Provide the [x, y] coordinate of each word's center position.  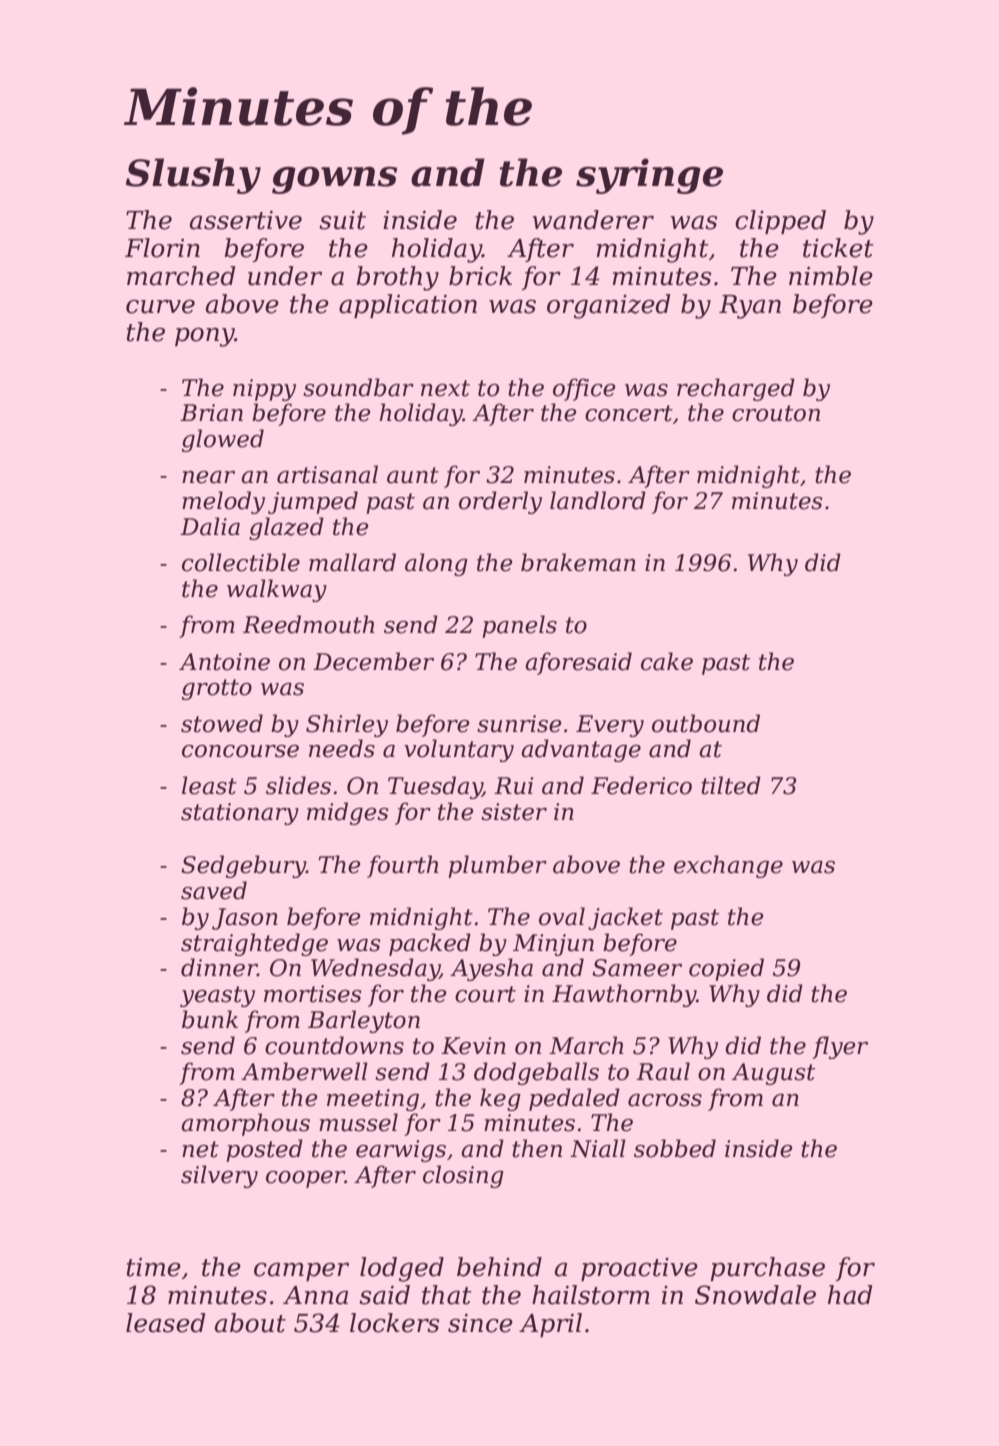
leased [165, 1323]
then [537, 1148]
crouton [776, 413]
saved [214, 890]
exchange [728, 866]
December [373, 661]
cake [667, 661]
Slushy [193, 176]
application [408, 306]
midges [347, 813]
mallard [352, 562]
